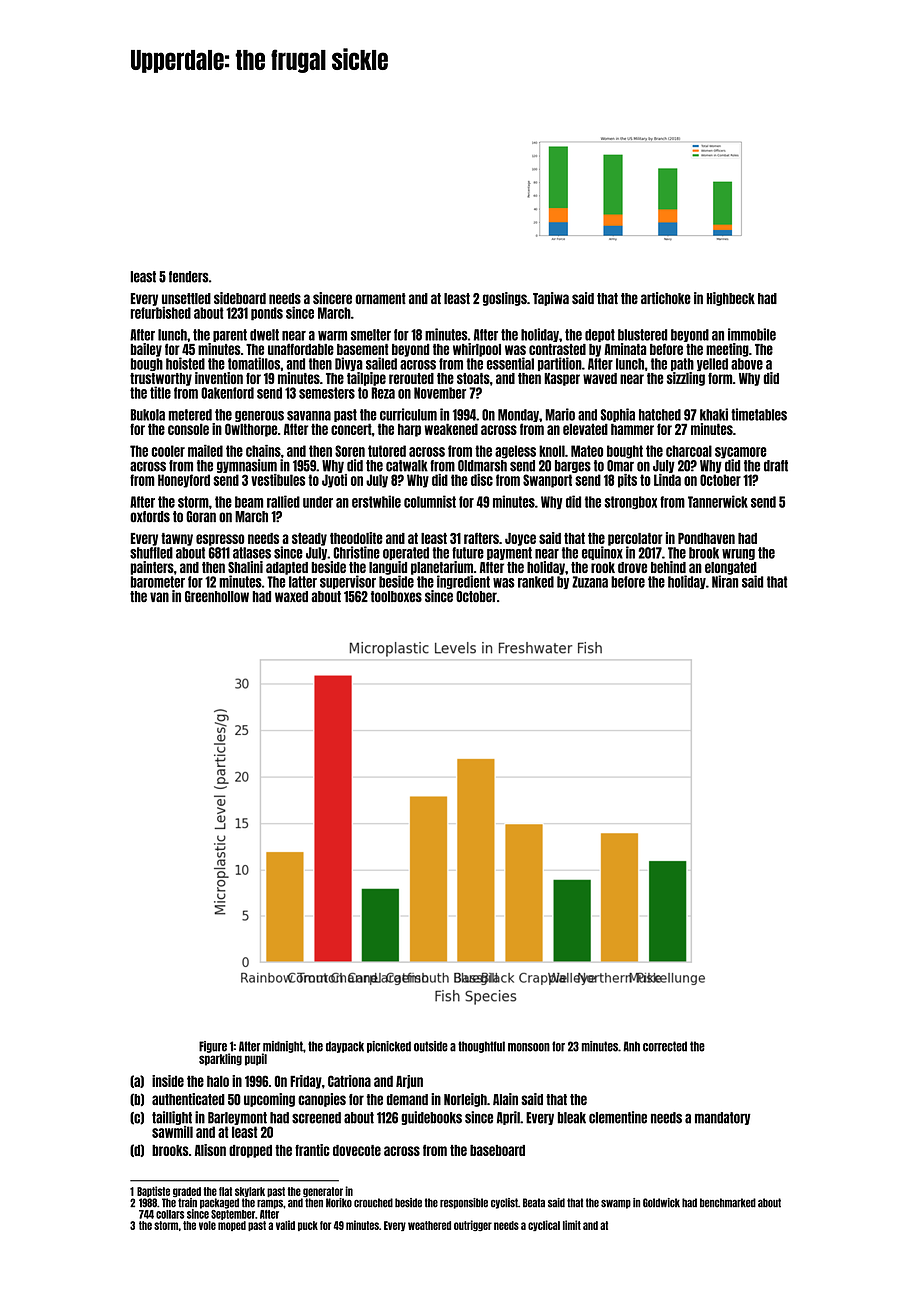  Describe the element at coordinates (172, 1132) in the document. I see `sawmill` at that location.
